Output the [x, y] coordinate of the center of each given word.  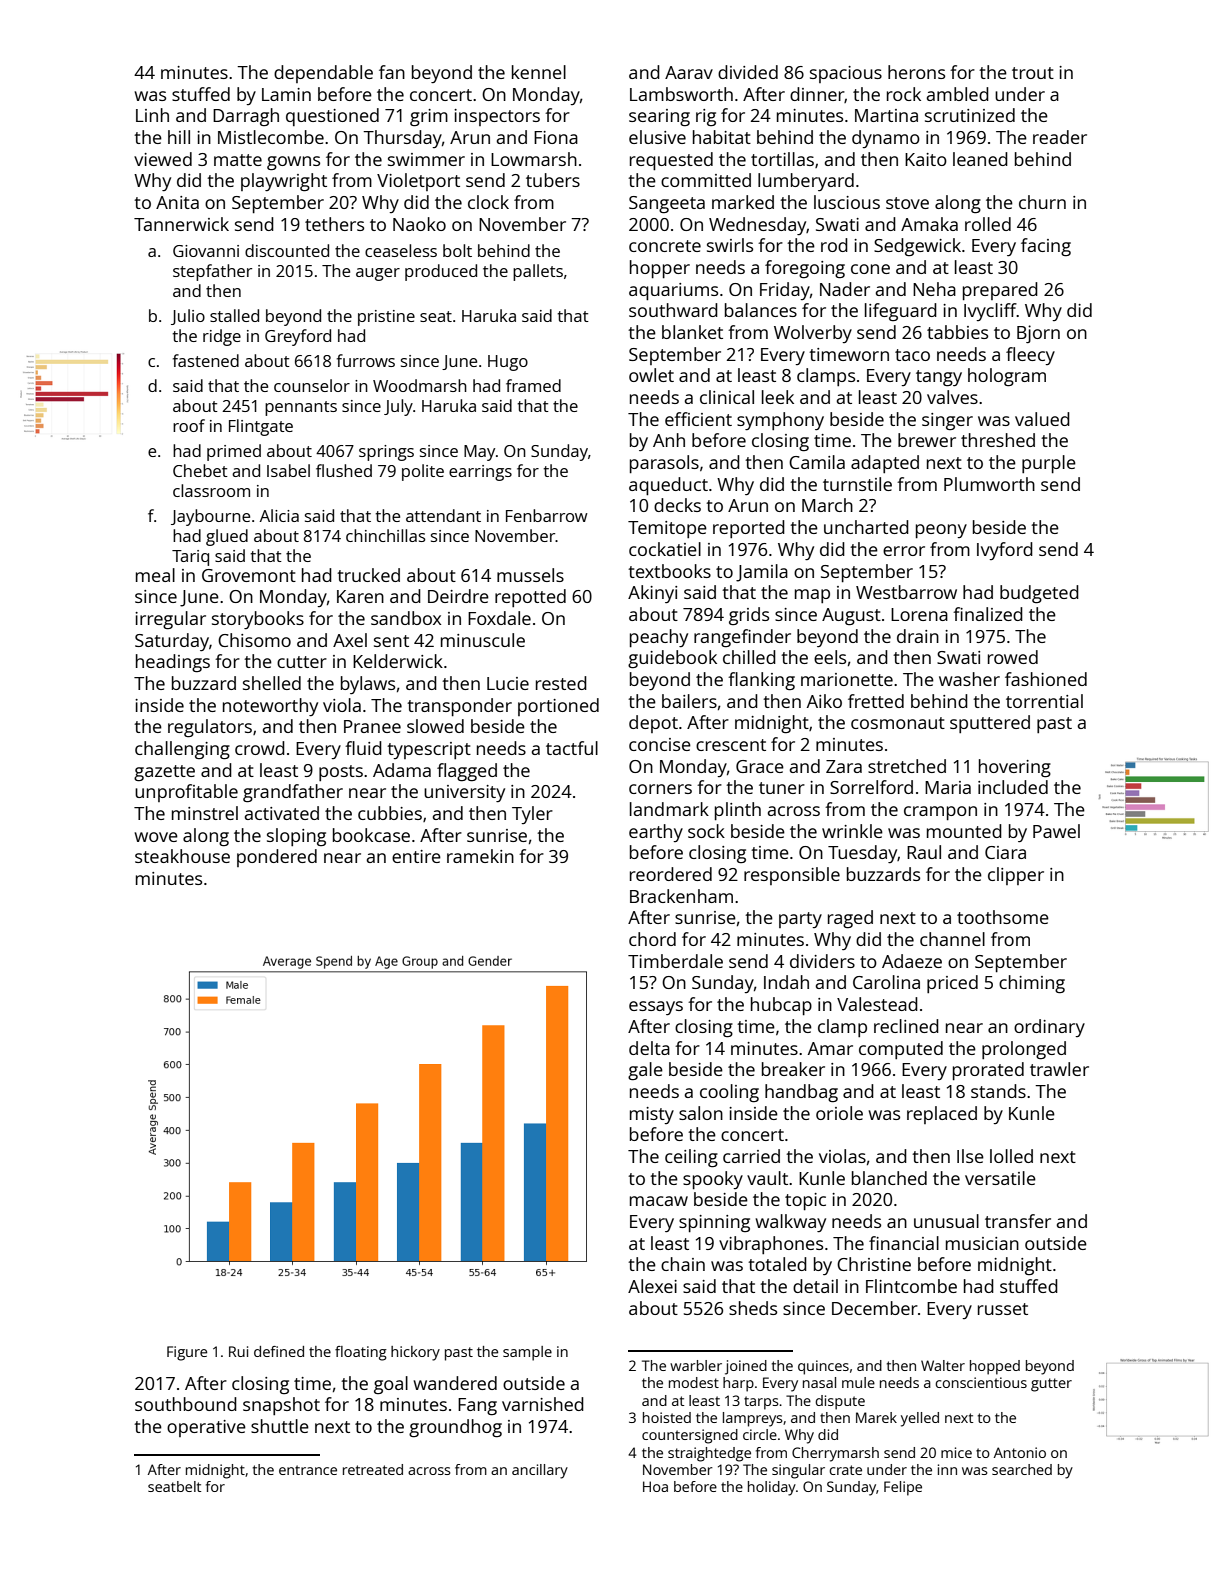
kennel [539, 72]
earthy [656, 833]
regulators [210, 728]
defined [279, 1351]
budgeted [1039, 594]
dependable [323, 74]
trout [1033, 73]
